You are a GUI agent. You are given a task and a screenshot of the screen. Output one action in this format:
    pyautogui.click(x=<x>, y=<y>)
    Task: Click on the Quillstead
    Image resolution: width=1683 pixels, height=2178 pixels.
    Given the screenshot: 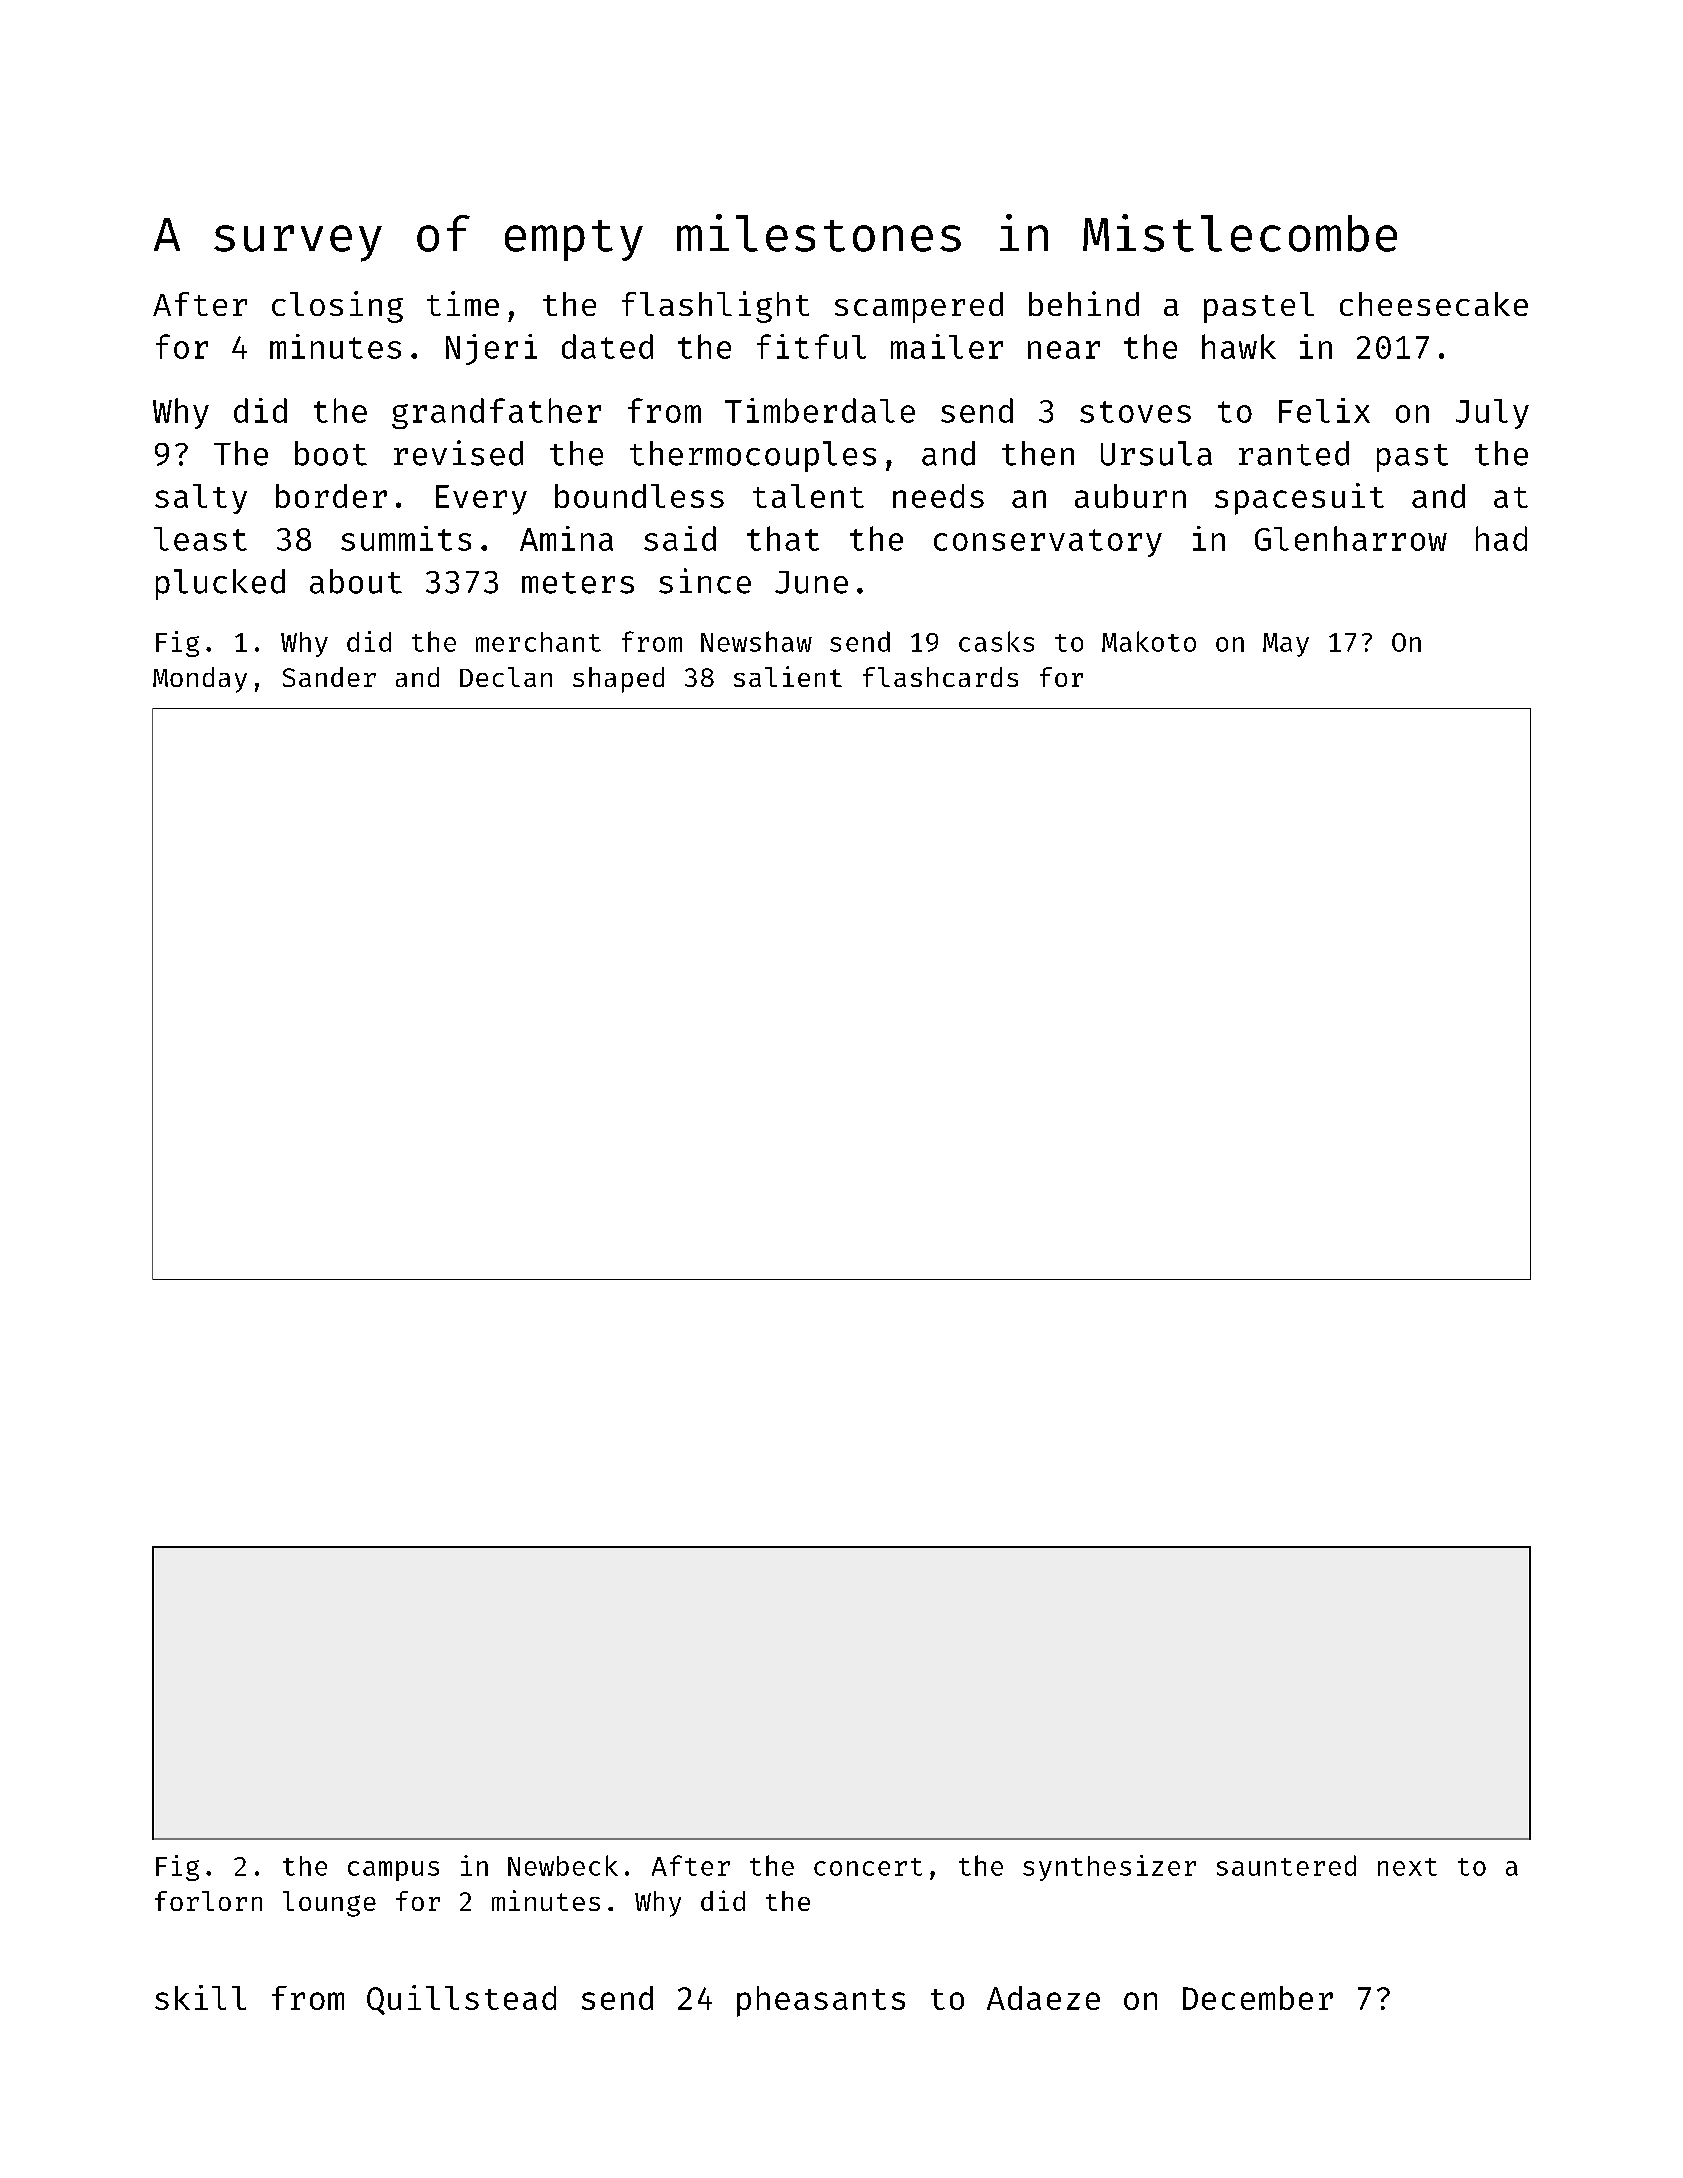 What is the action you would take?
    pyautogui.click(x=461, y=2000)
